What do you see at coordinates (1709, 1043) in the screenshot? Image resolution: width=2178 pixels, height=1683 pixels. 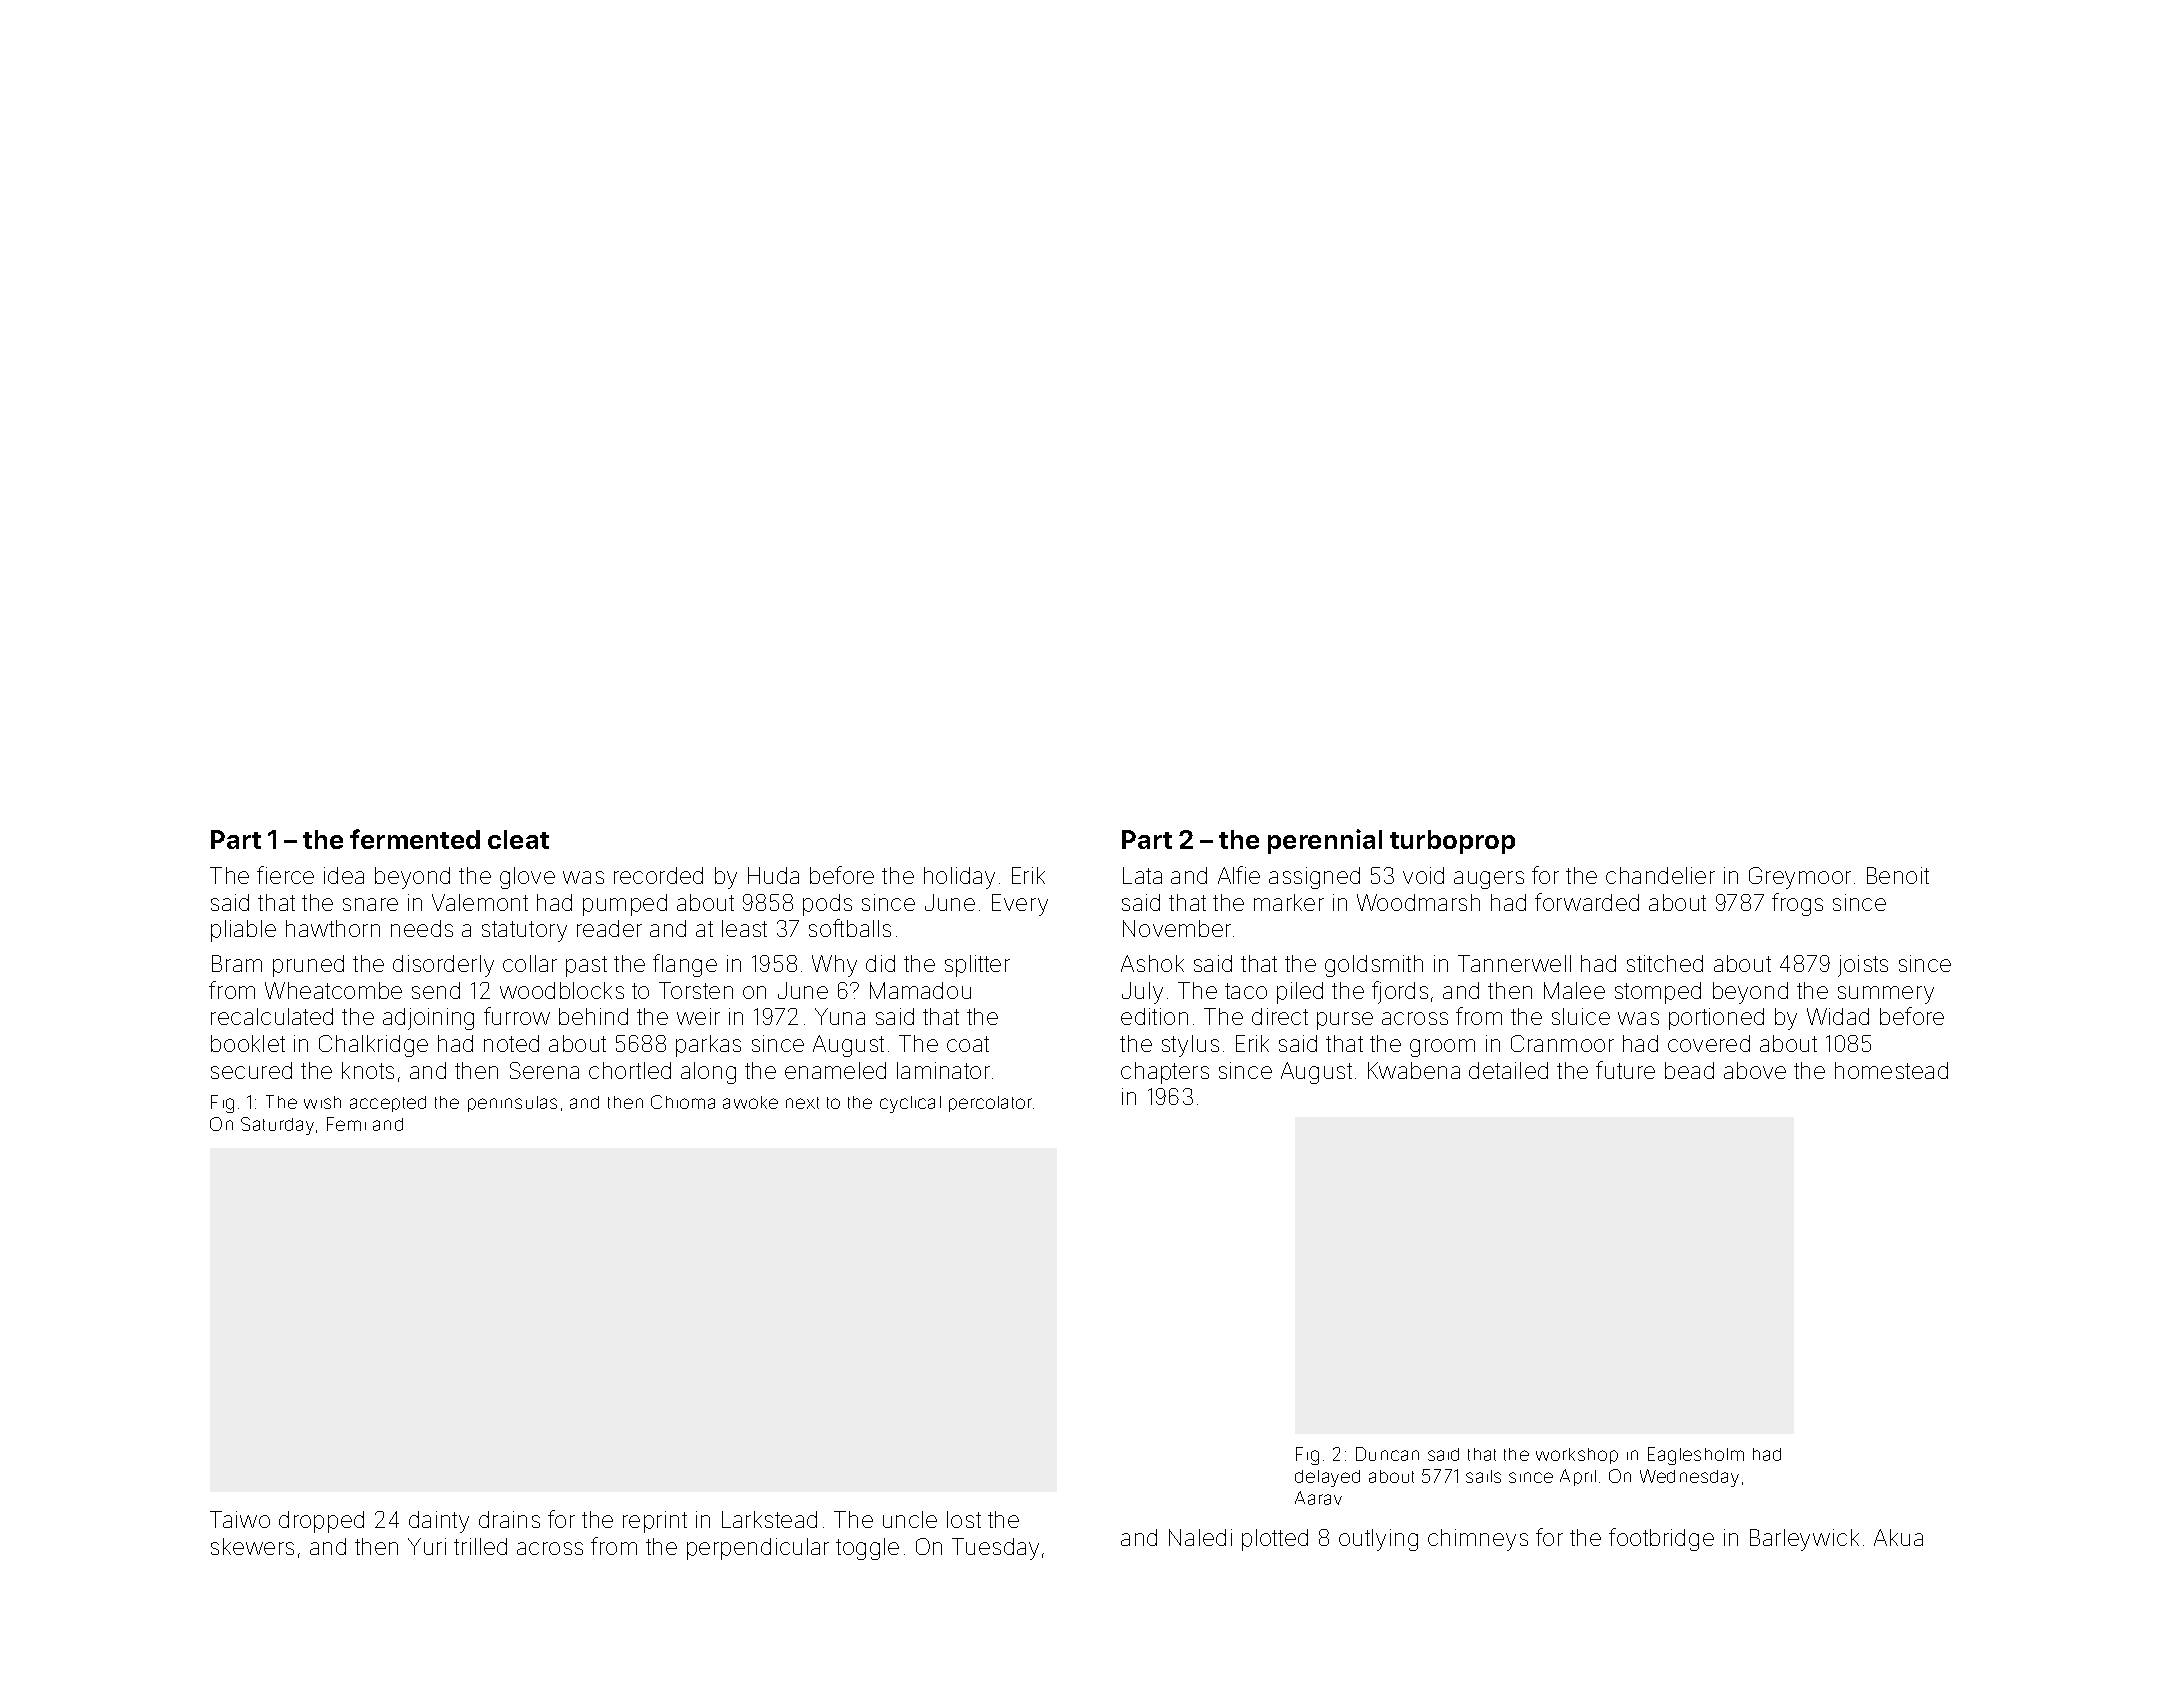 I see `covered` at bounding box center [1709, 1043].
